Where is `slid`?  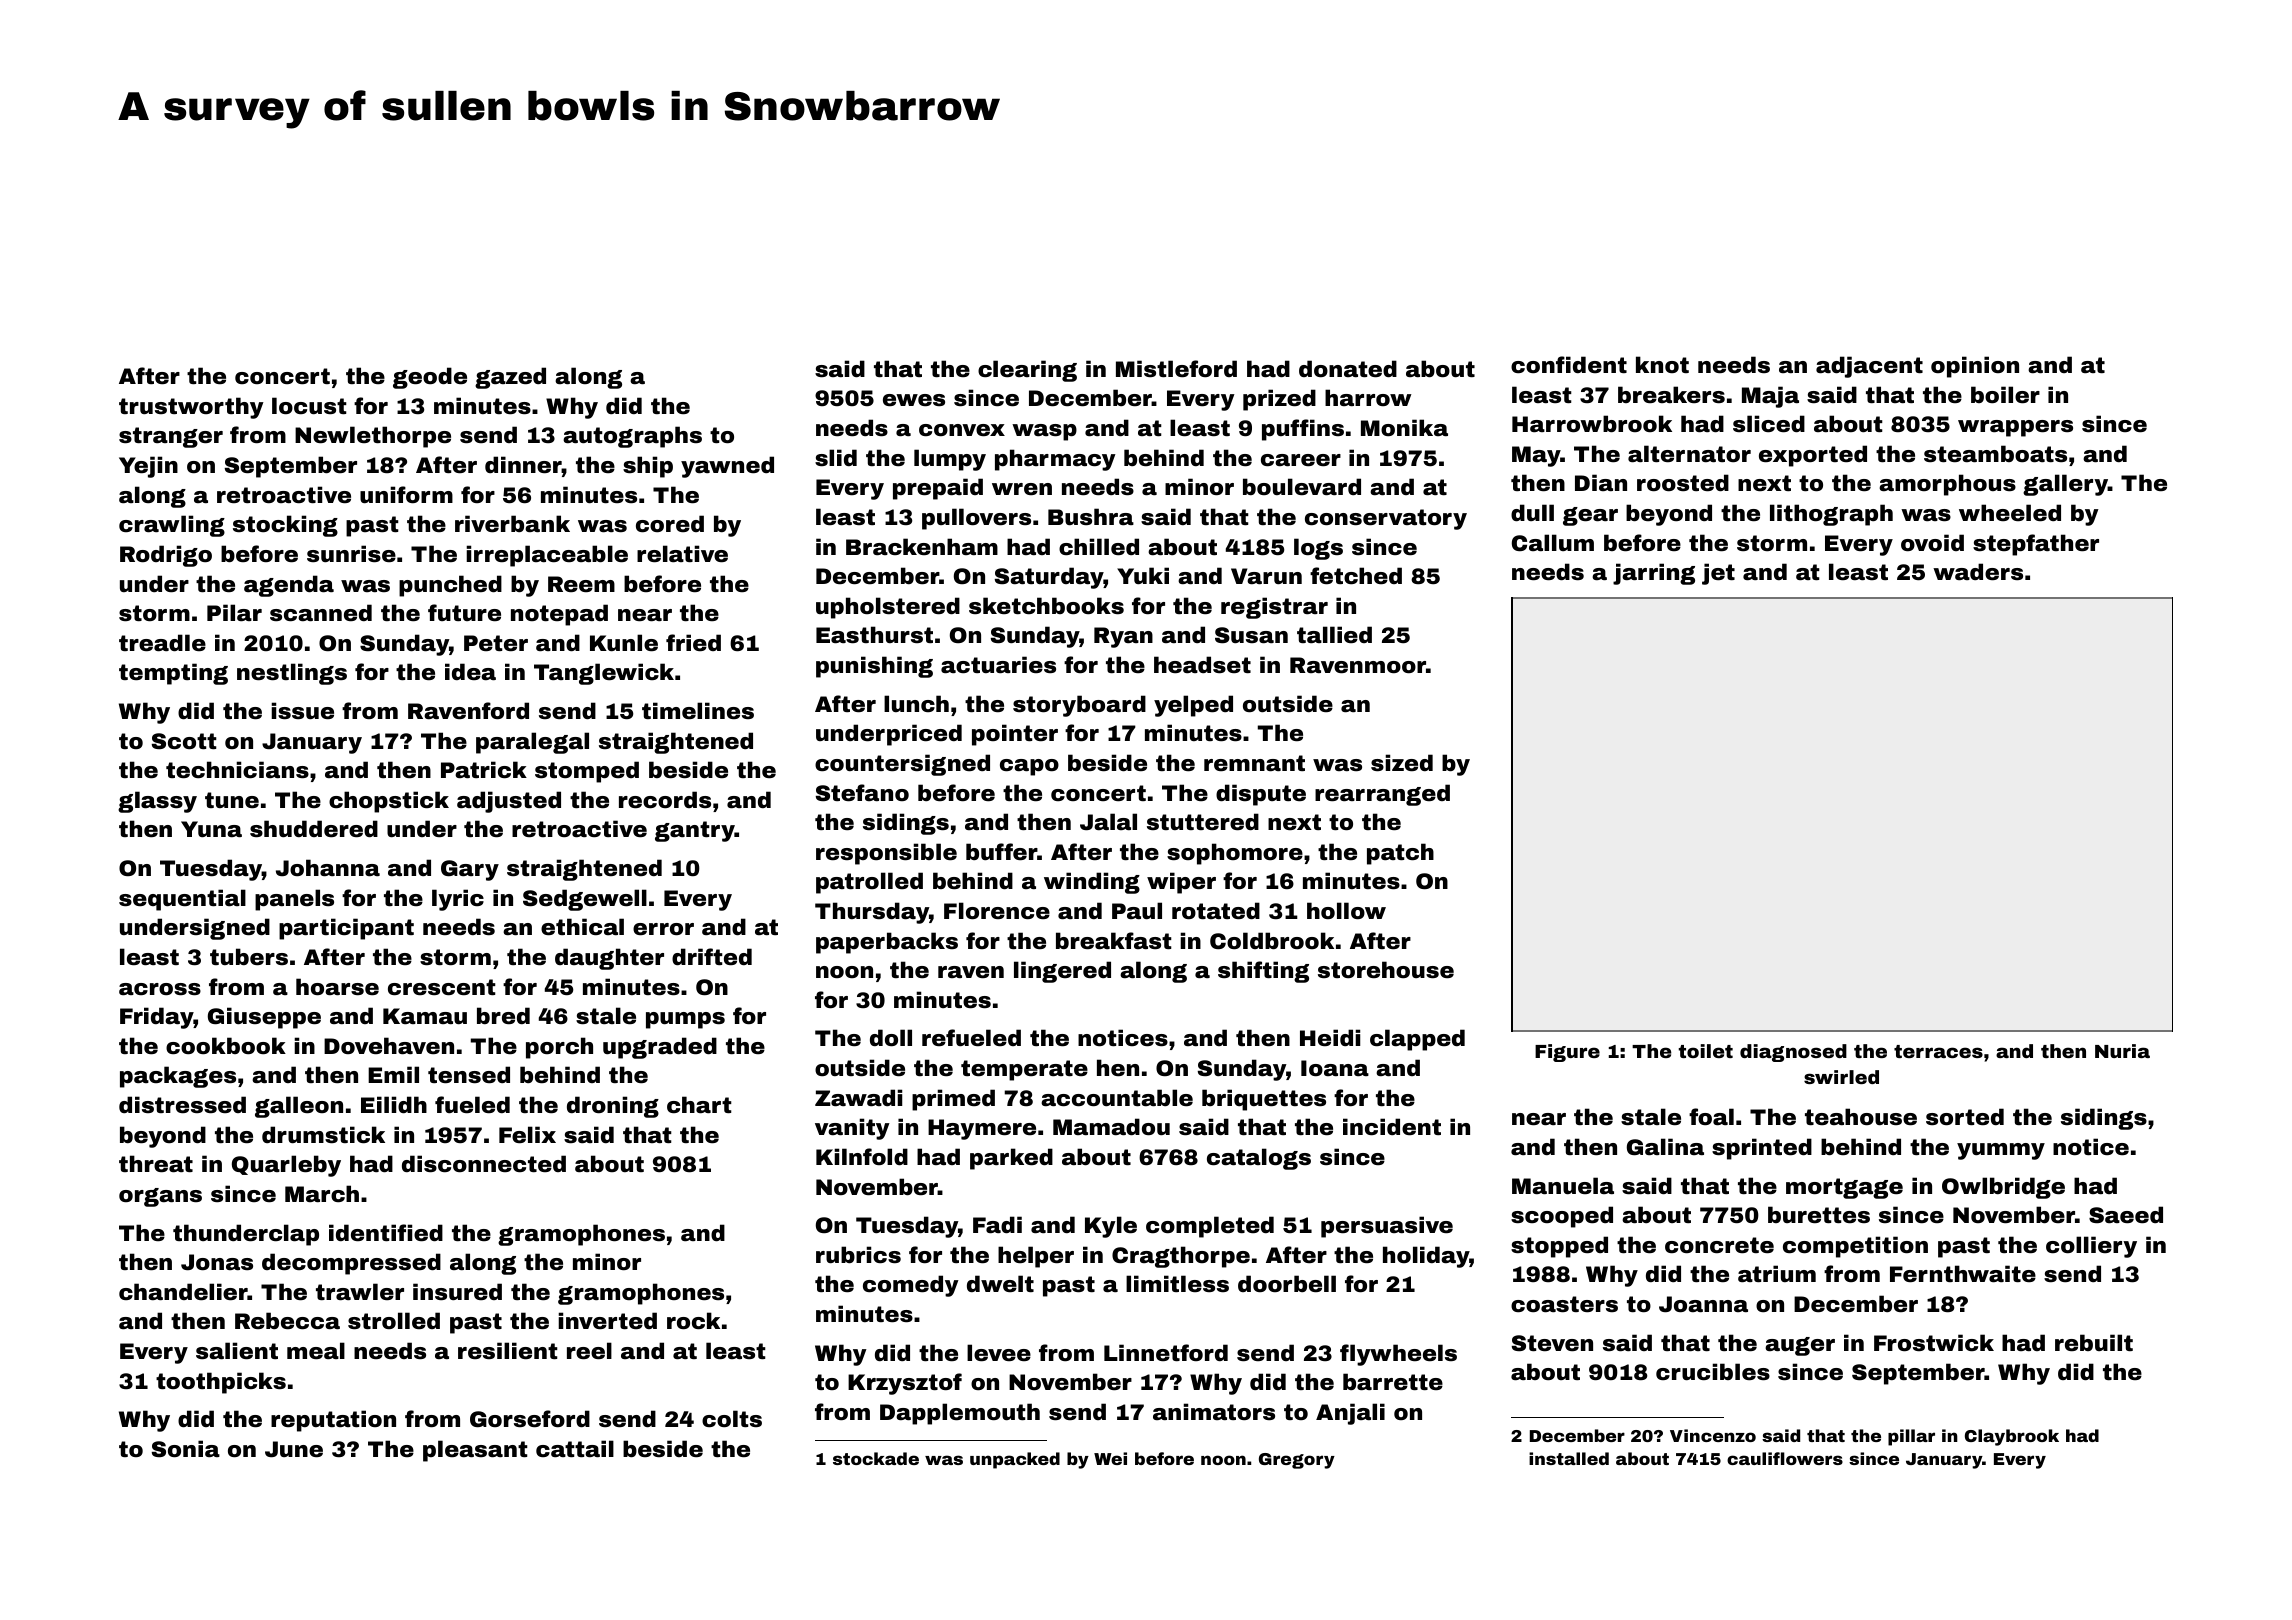 slid is located at coordinates (836, 458).
